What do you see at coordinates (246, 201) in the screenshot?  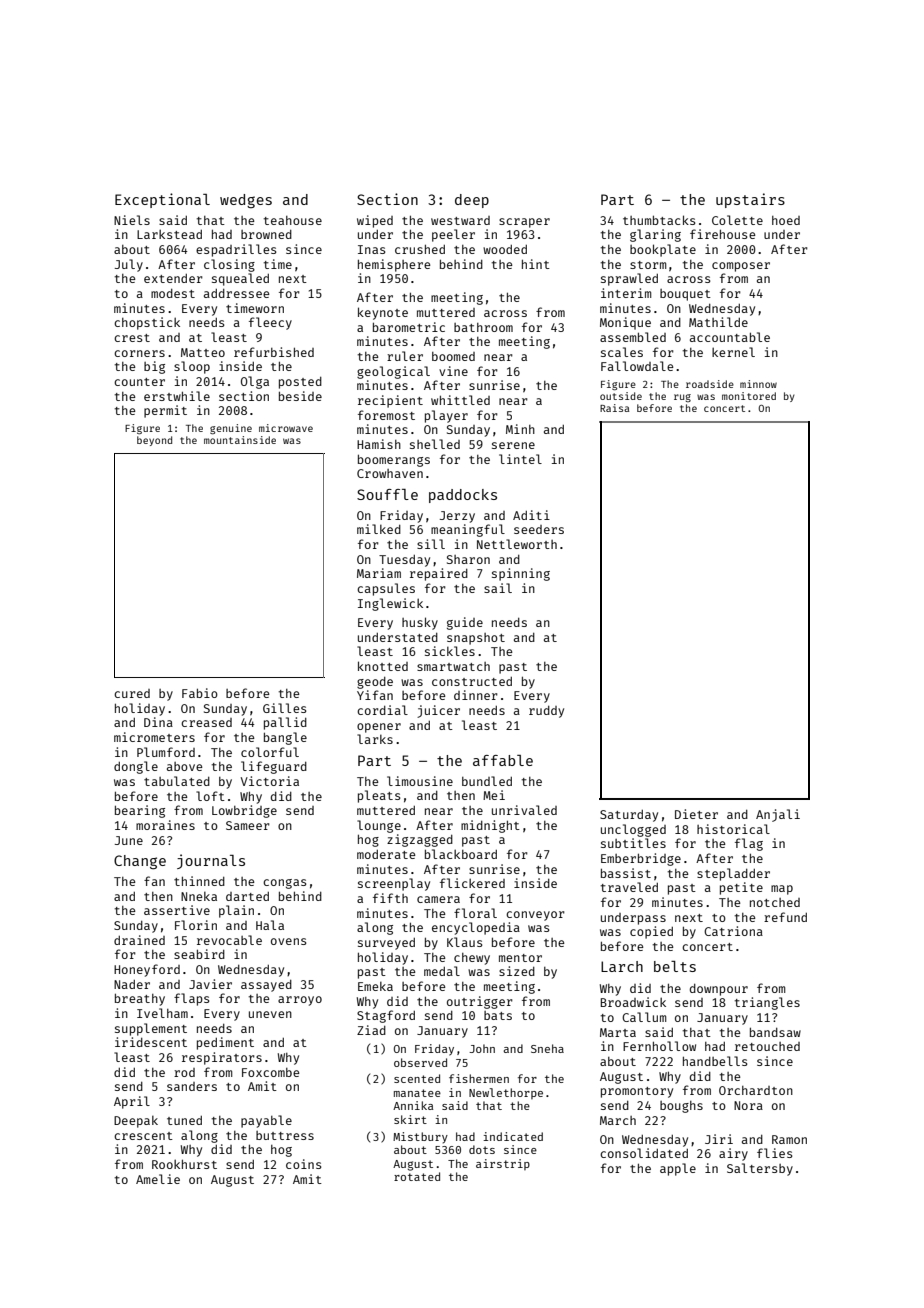 I see `wedges` at bounding box center [246, 201].
